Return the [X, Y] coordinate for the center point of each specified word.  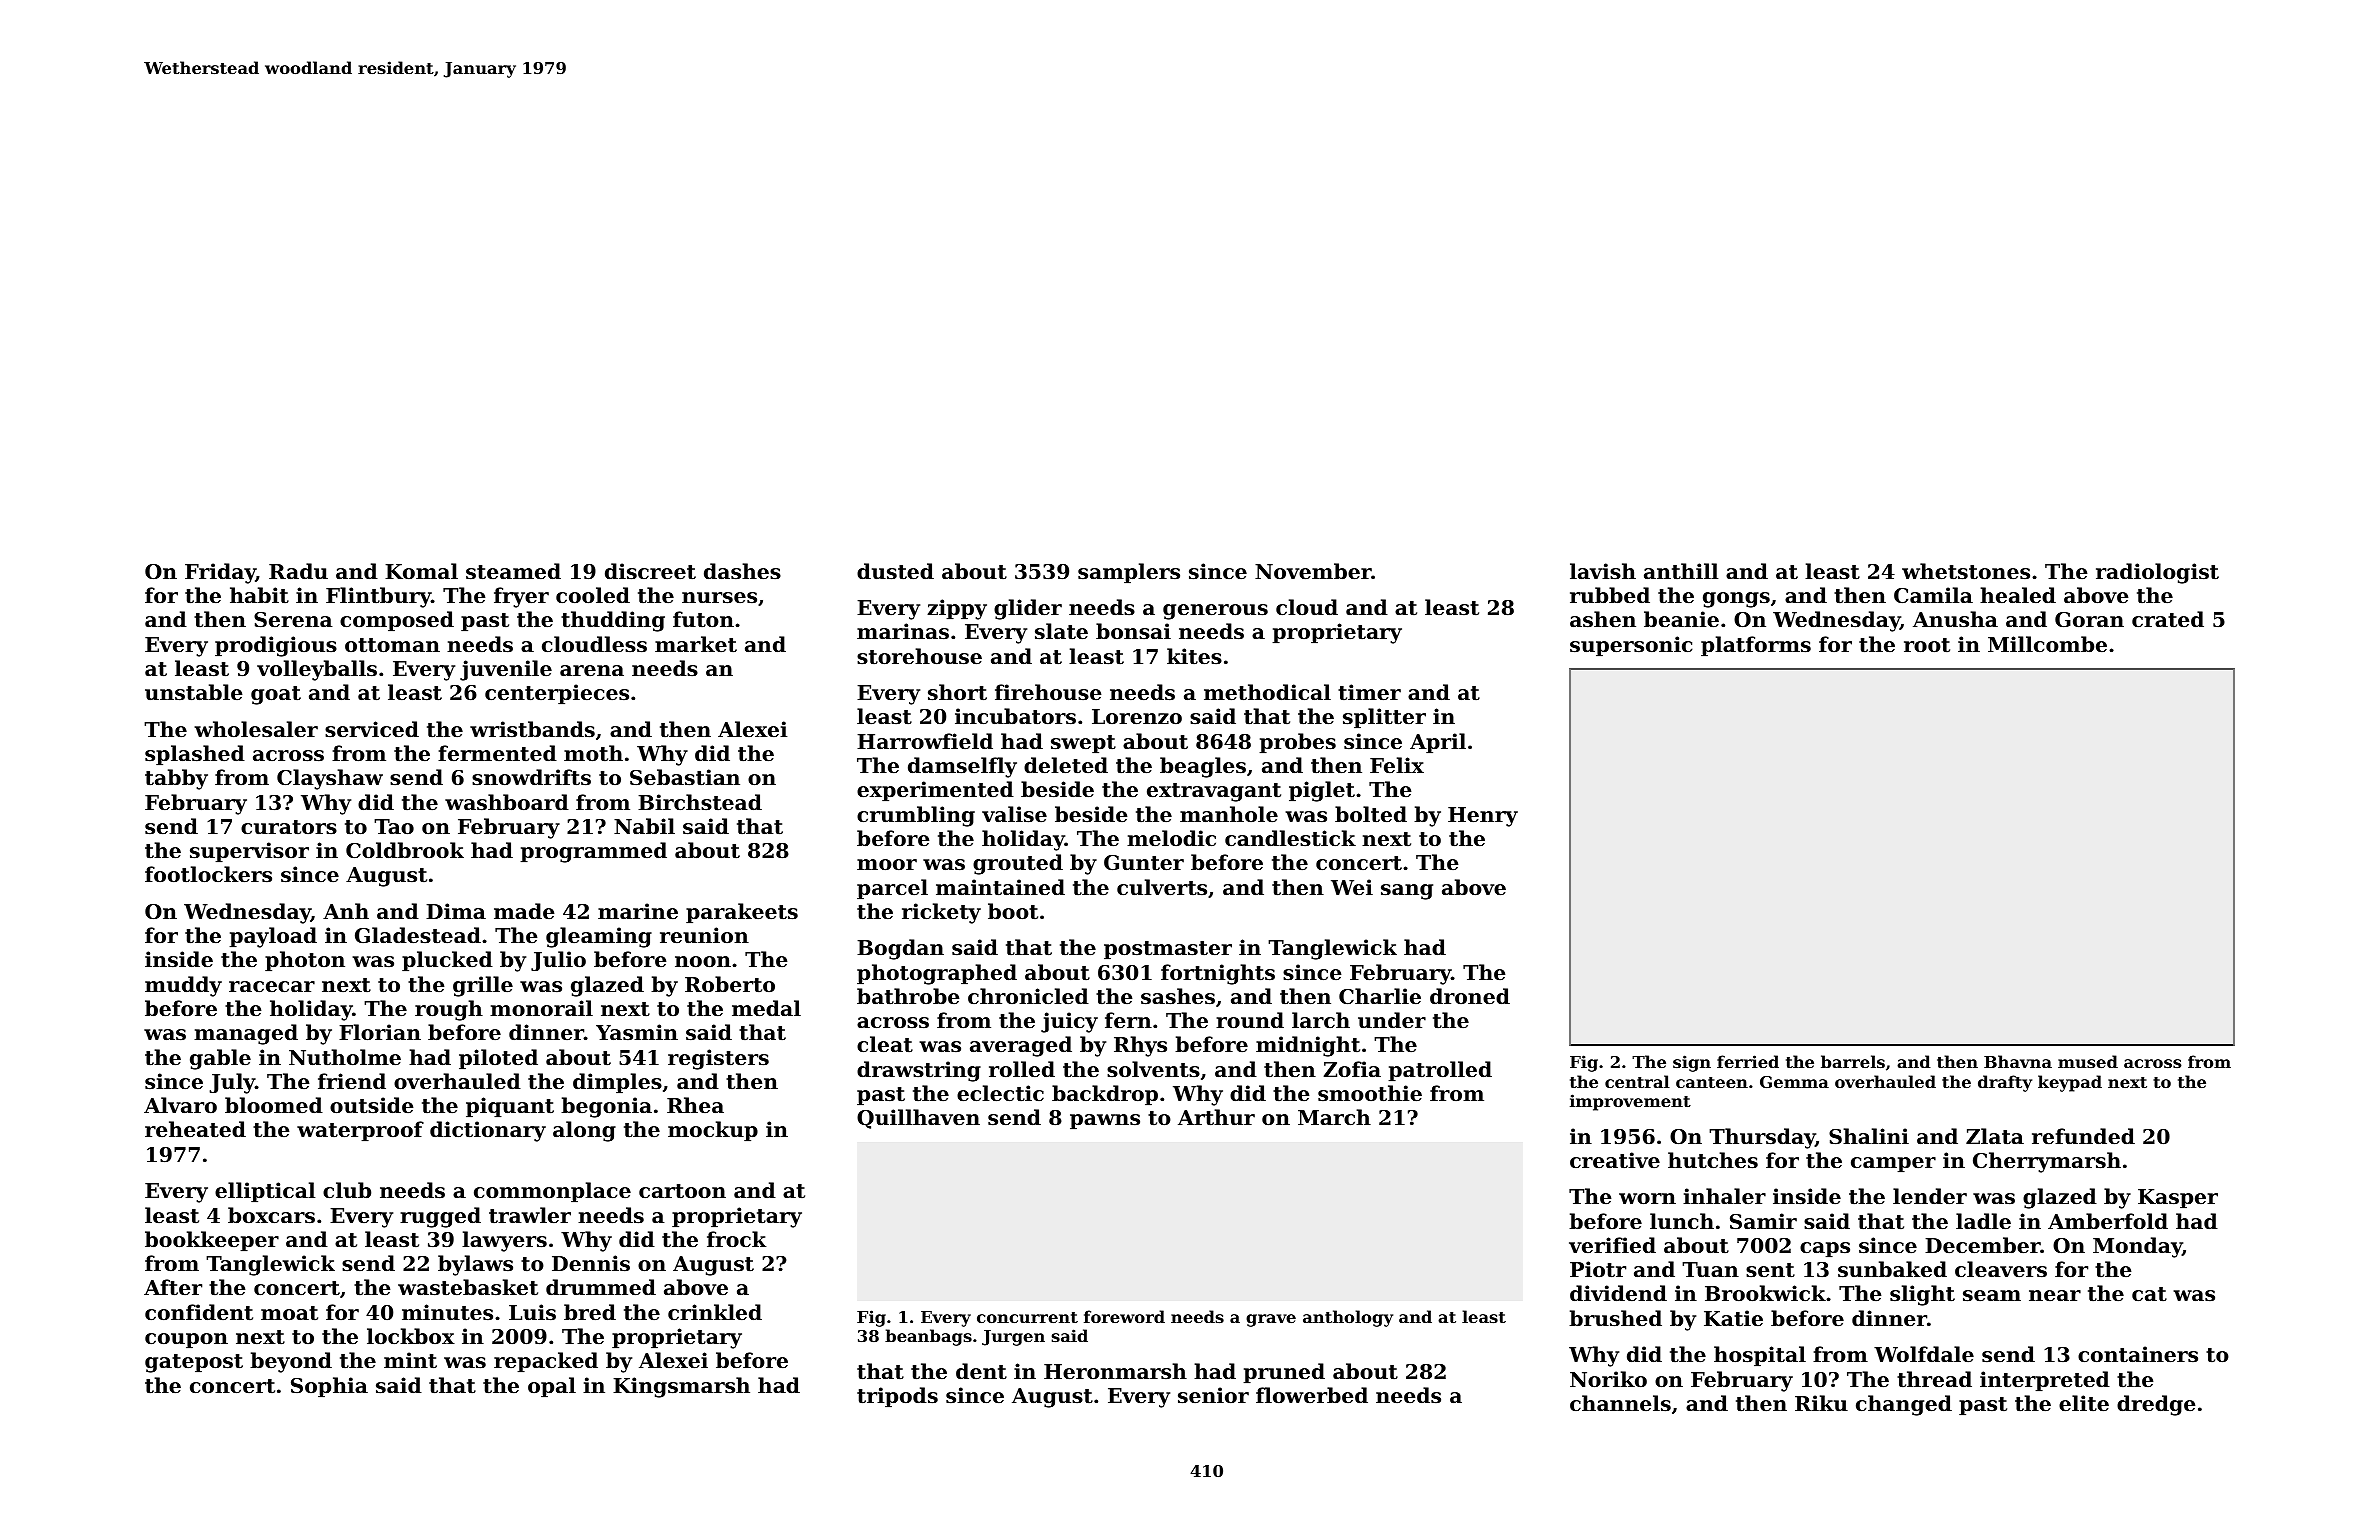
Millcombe [2047, 644]
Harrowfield [925, 741]
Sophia [329, 1387]
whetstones [1966, 571]
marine [638, 911]
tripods [897, 1397]
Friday [220, 573]
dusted [895, 571]
